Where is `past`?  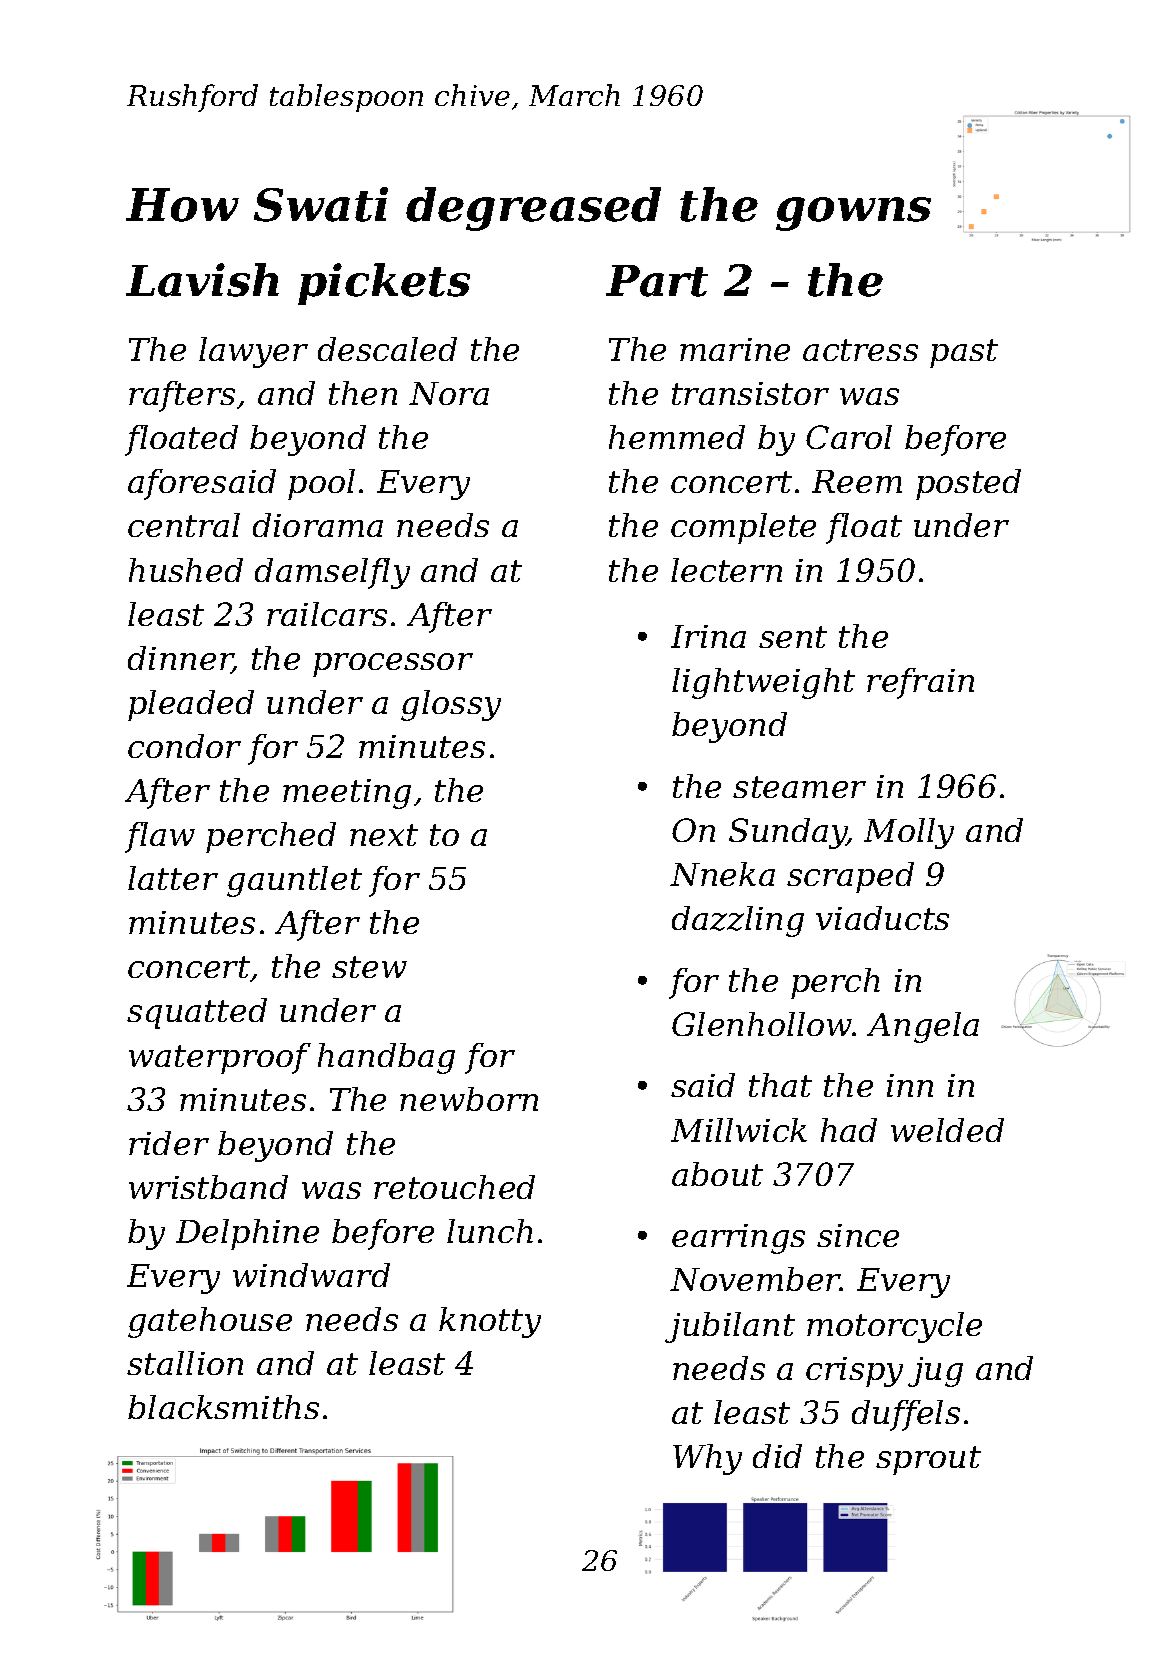
past is located at coordinates (964, 353).
